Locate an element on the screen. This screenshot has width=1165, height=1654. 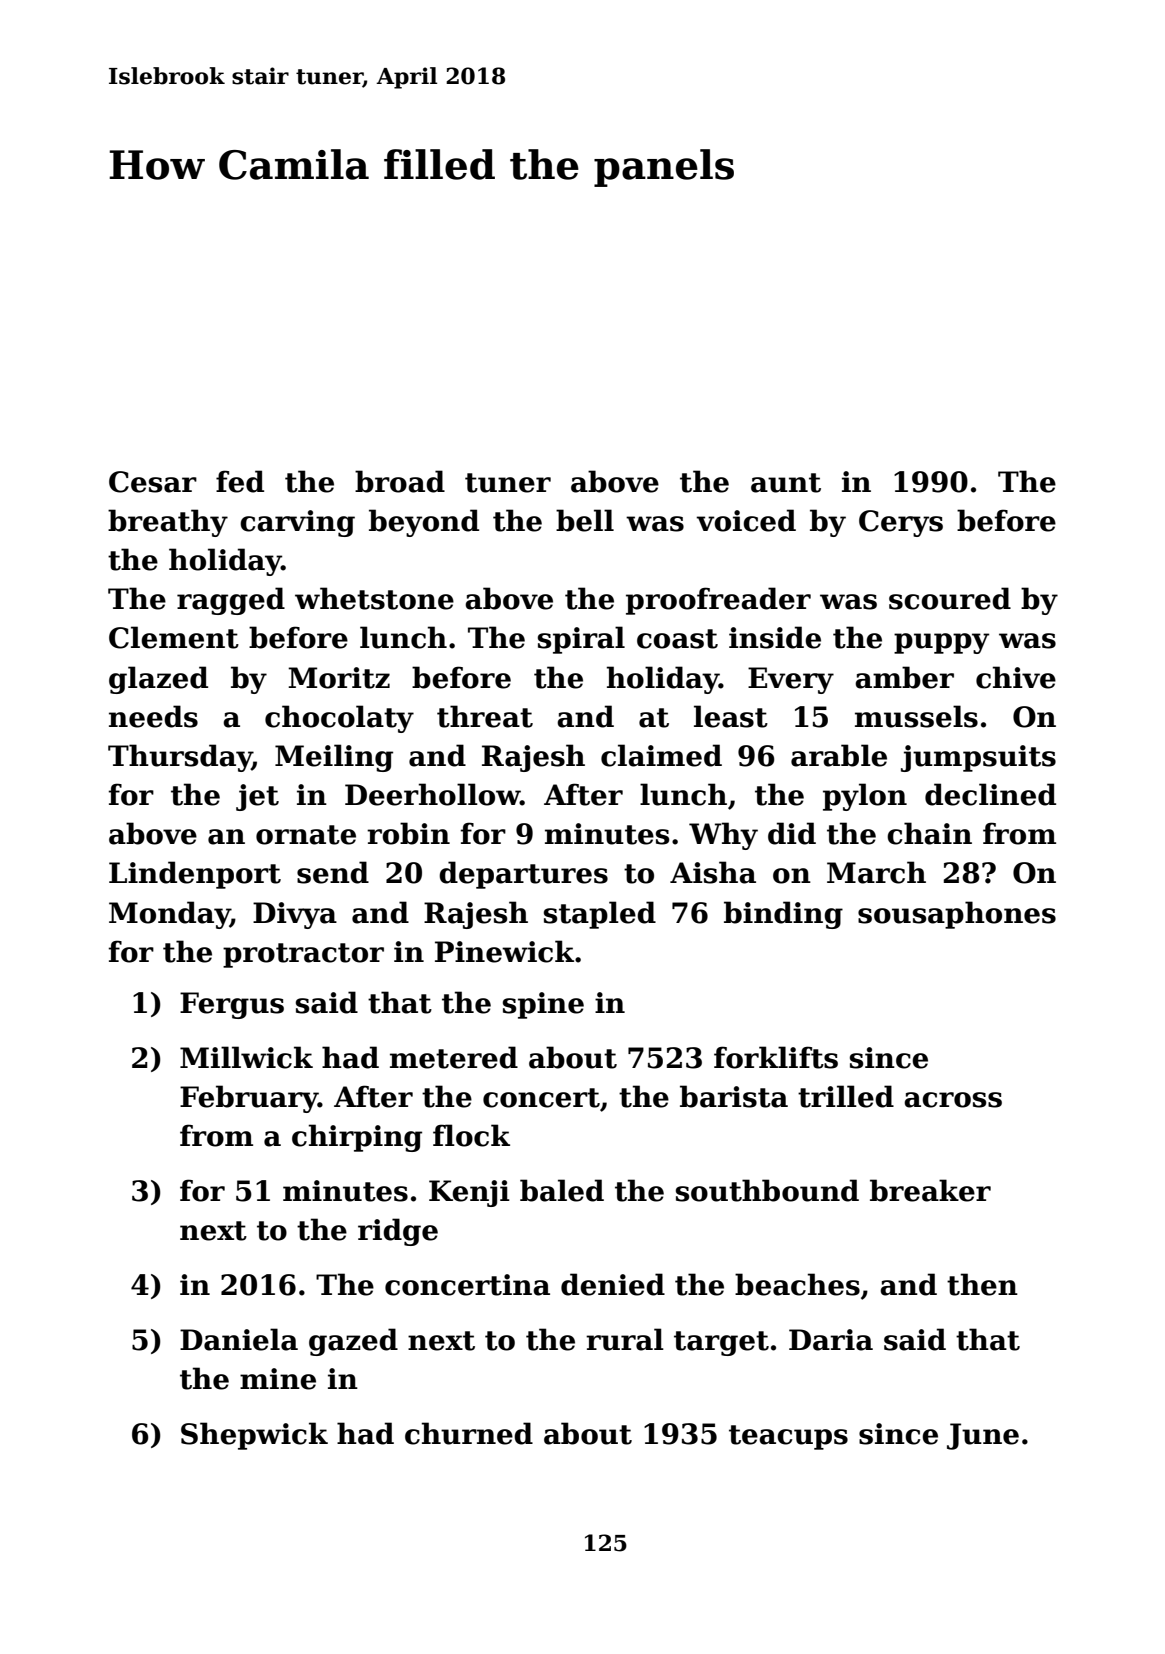
spine is located at coordinates (543, 1005).
